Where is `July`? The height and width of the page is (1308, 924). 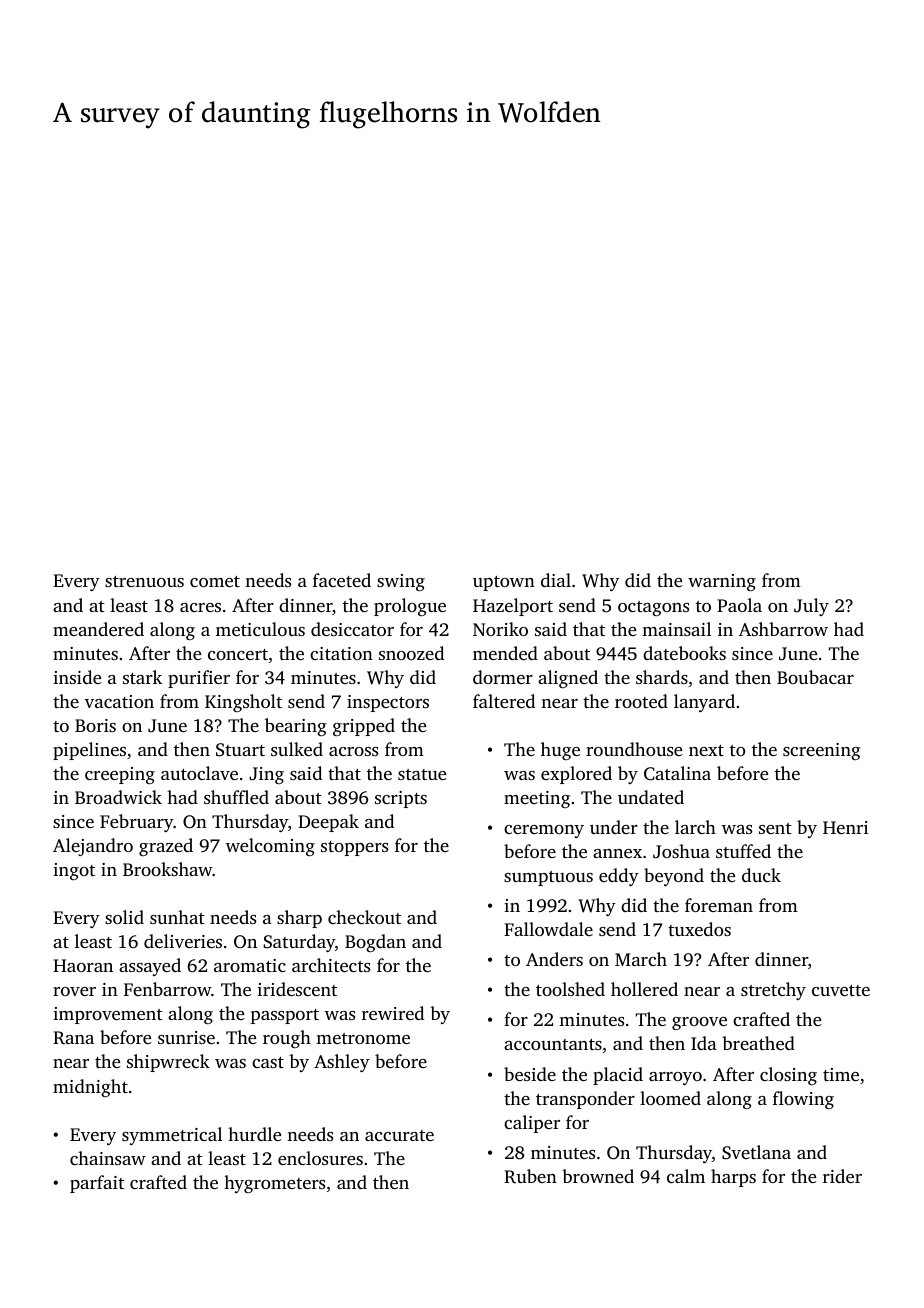
July is located at coordinates (811, 607).
